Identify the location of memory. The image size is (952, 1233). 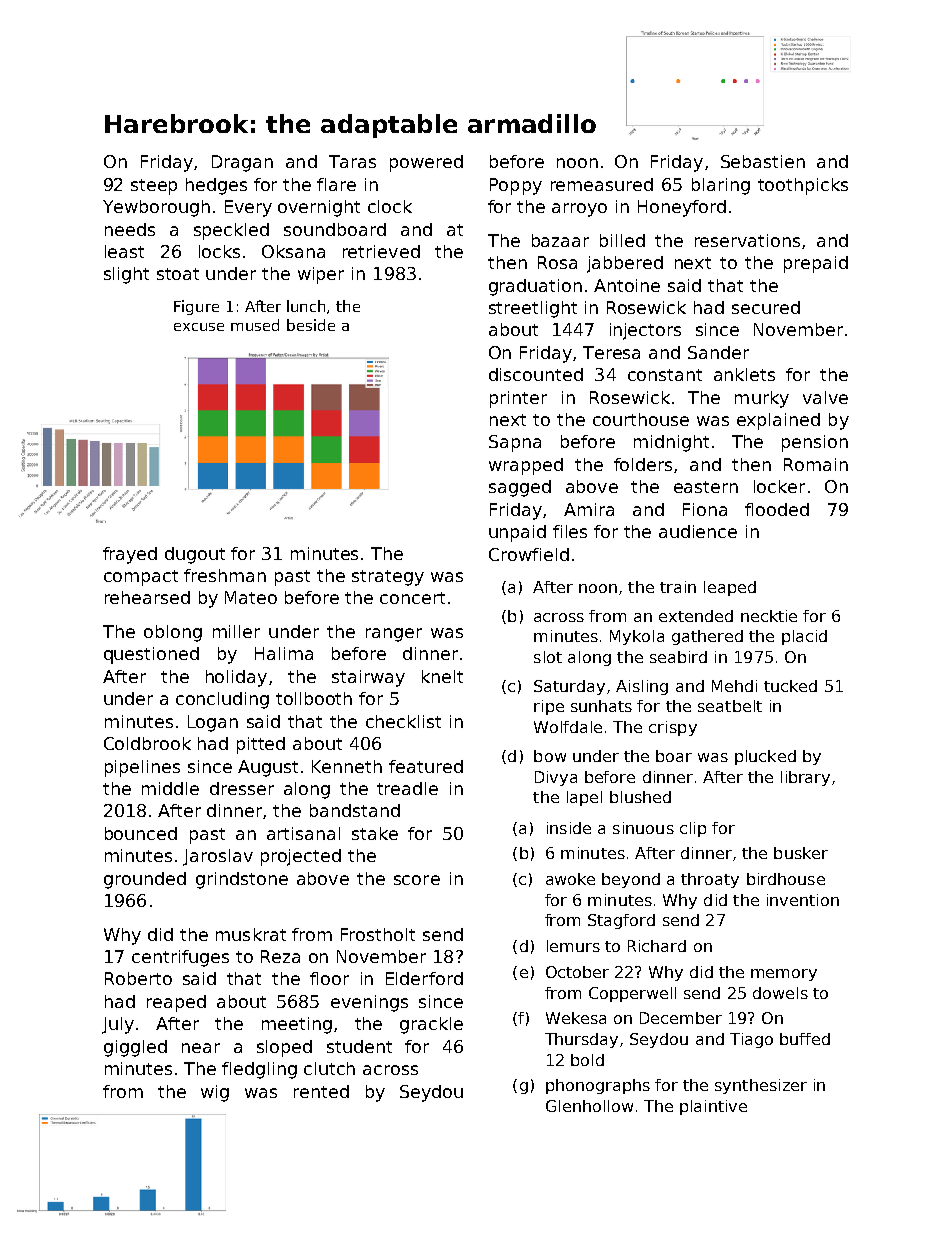
(784, 975).
